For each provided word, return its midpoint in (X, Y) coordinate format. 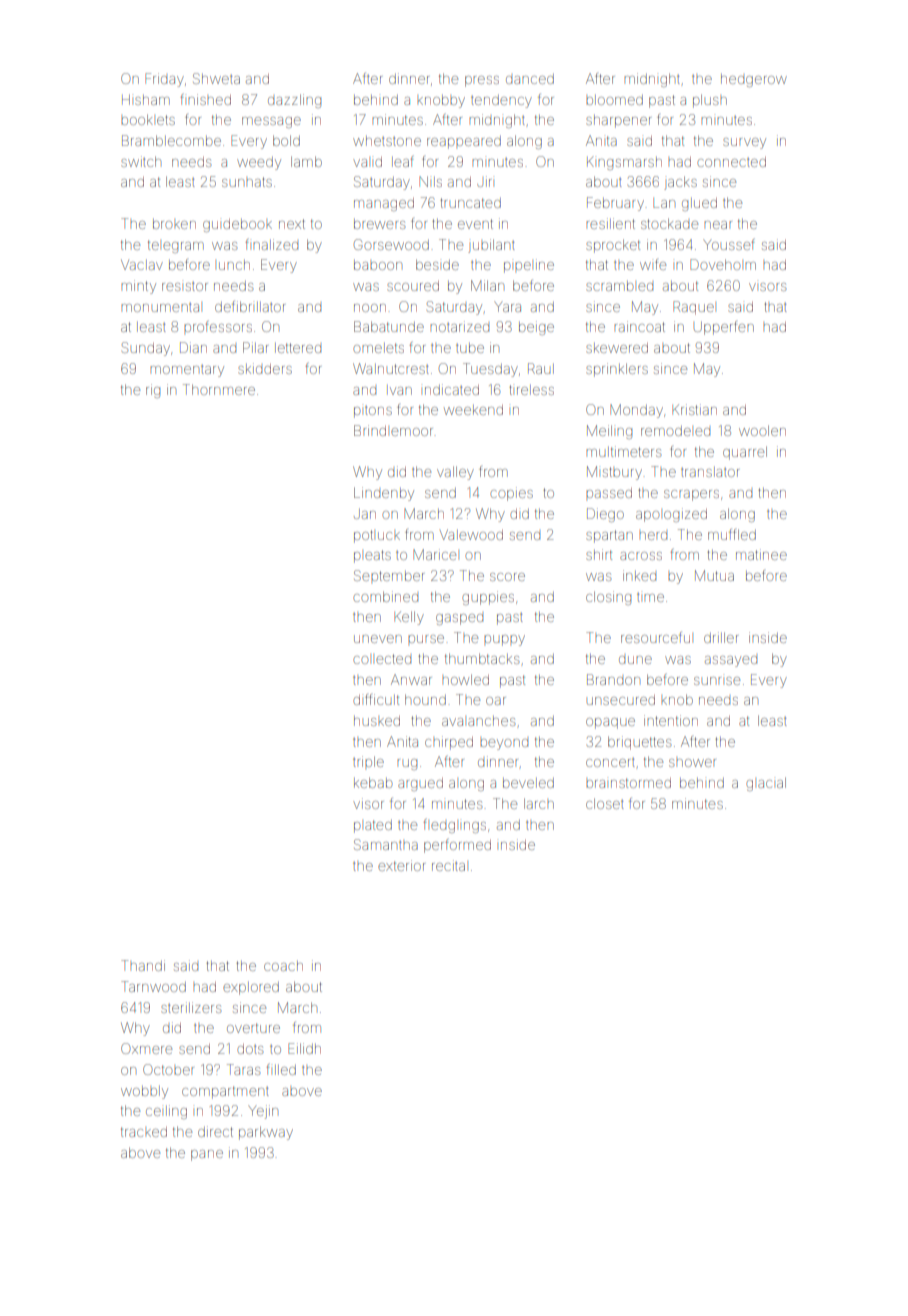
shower (692, 763)
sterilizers (191, 1007)
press (482, 81)
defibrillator (250, 306)
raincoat (639, 326)
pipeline (529, 266)
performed (457, 846)
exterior (401, 865)
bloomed (614, 100)
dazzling (294, 101)
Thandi (143, 965)
